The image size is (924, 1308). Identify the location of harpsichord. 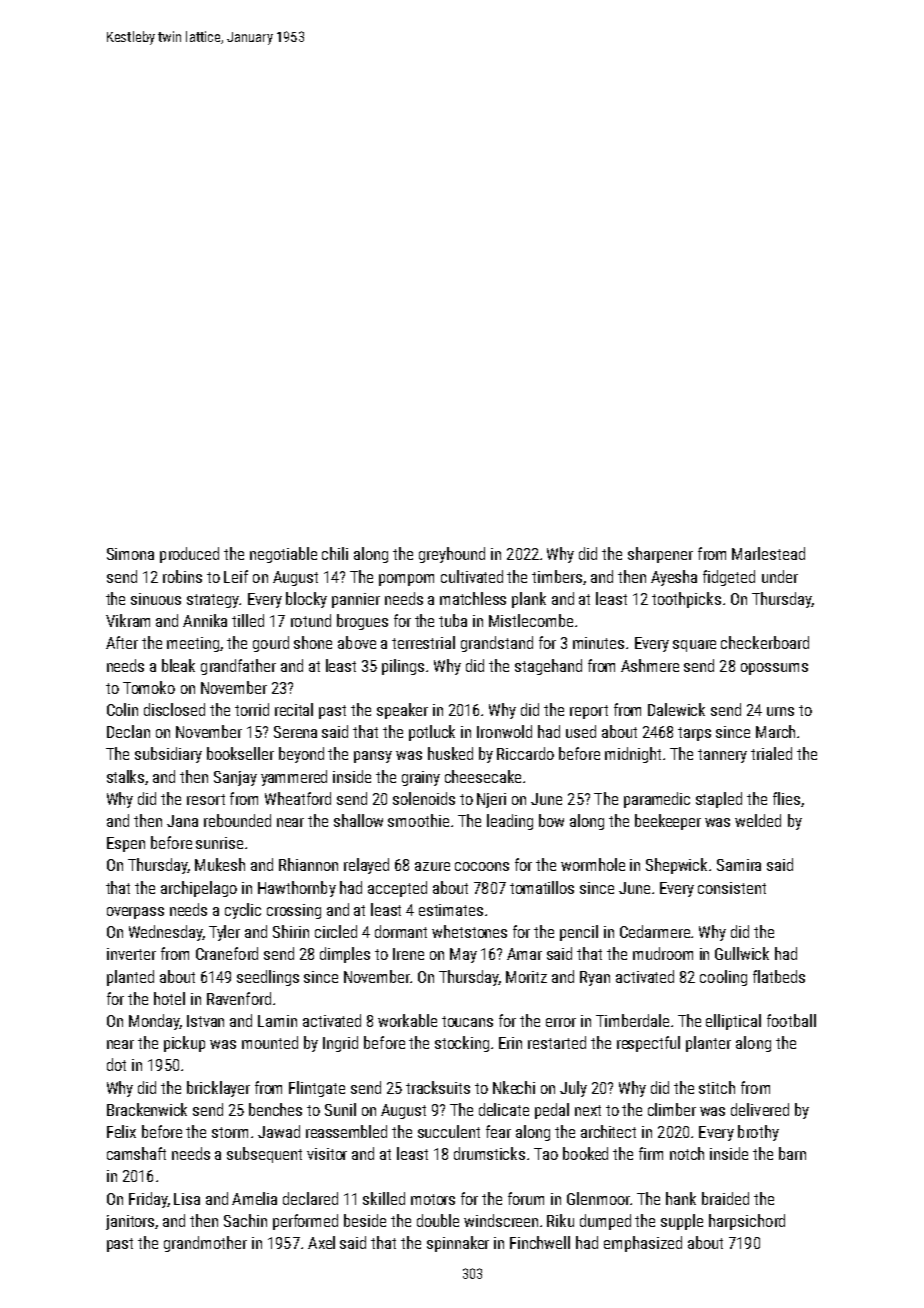
(747, 1222).
